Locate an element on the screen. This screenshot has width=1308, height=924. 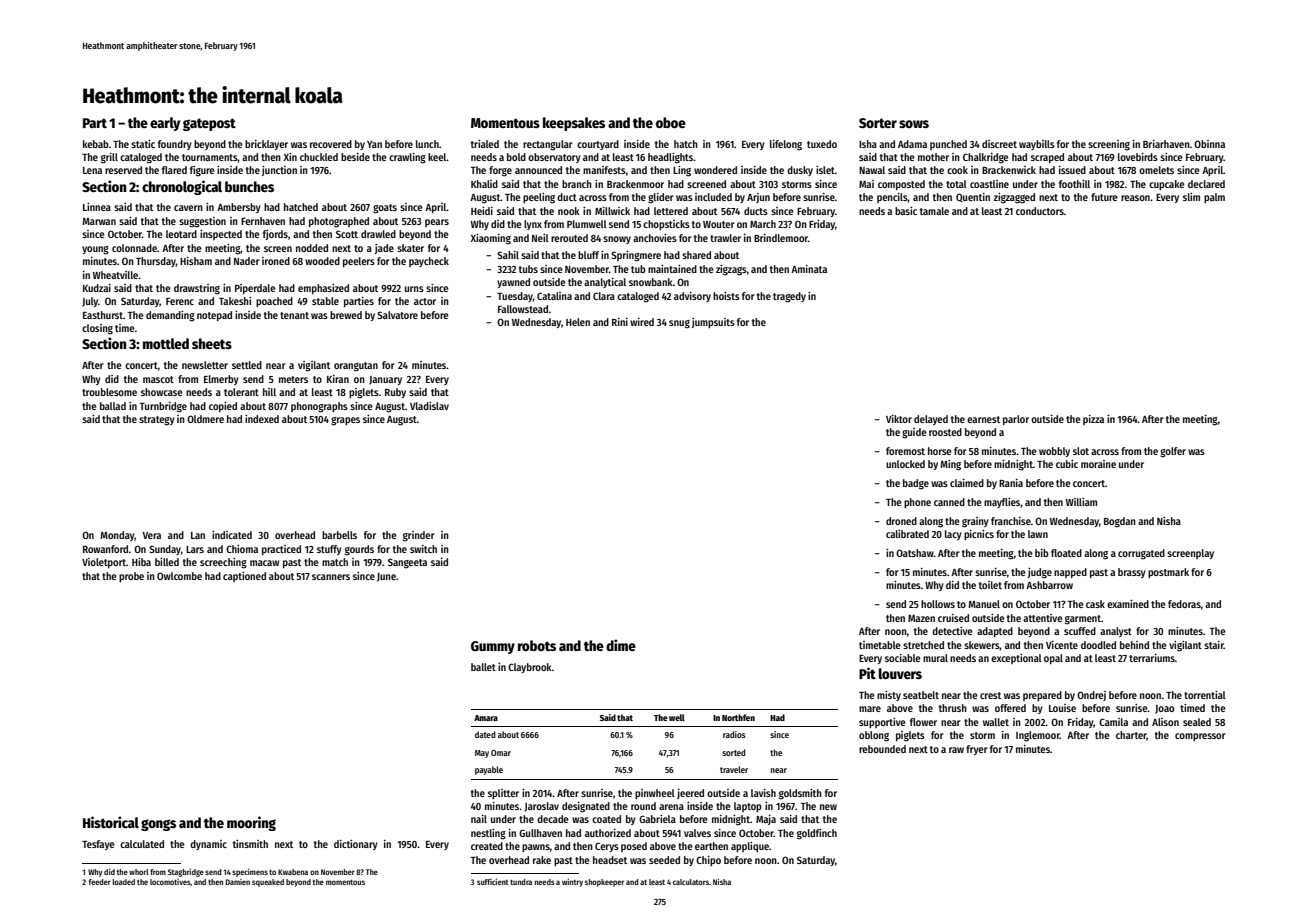
snug is located at coordinates (679, 324).
